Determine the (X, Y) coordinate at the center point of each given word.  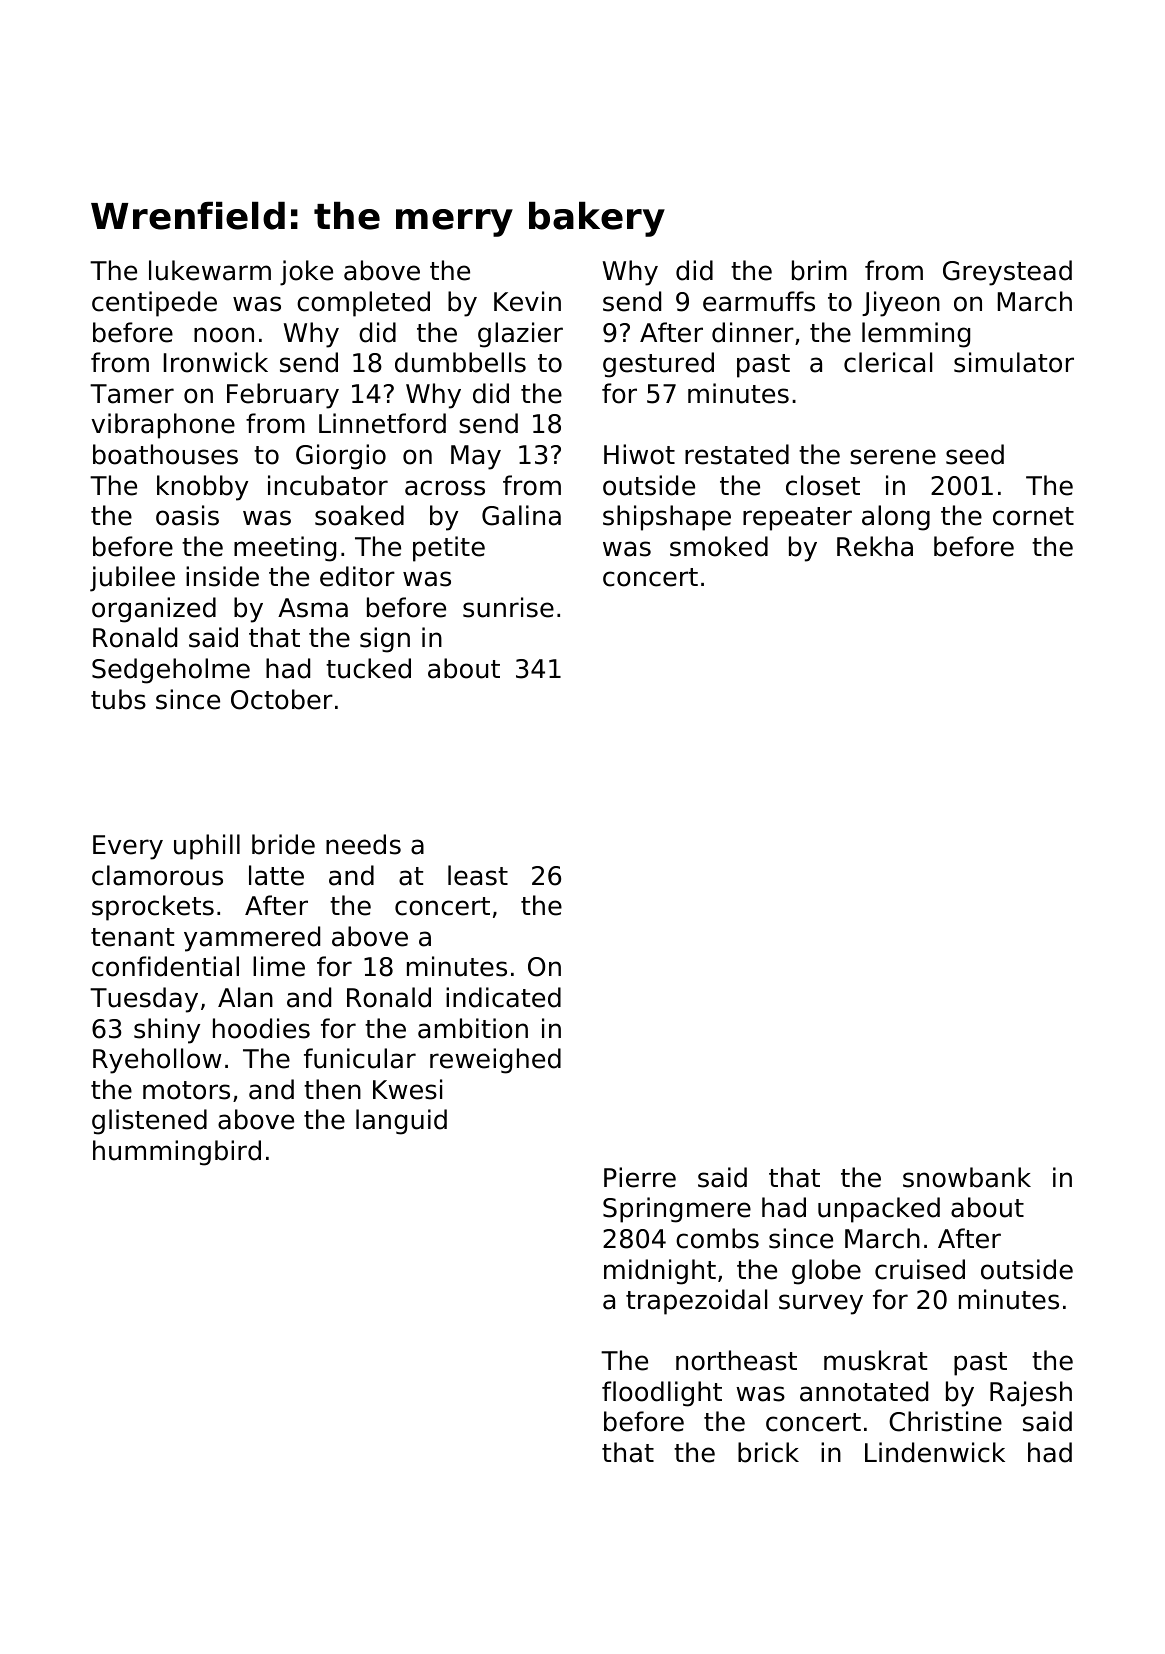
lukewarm (210, 270)
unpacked (879, 1210)
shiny (167, 1031)
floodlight (662, 1394)
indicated (503, 997)
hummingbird (177, 1153)
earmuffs (759, 301)
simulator (1014, 362)
